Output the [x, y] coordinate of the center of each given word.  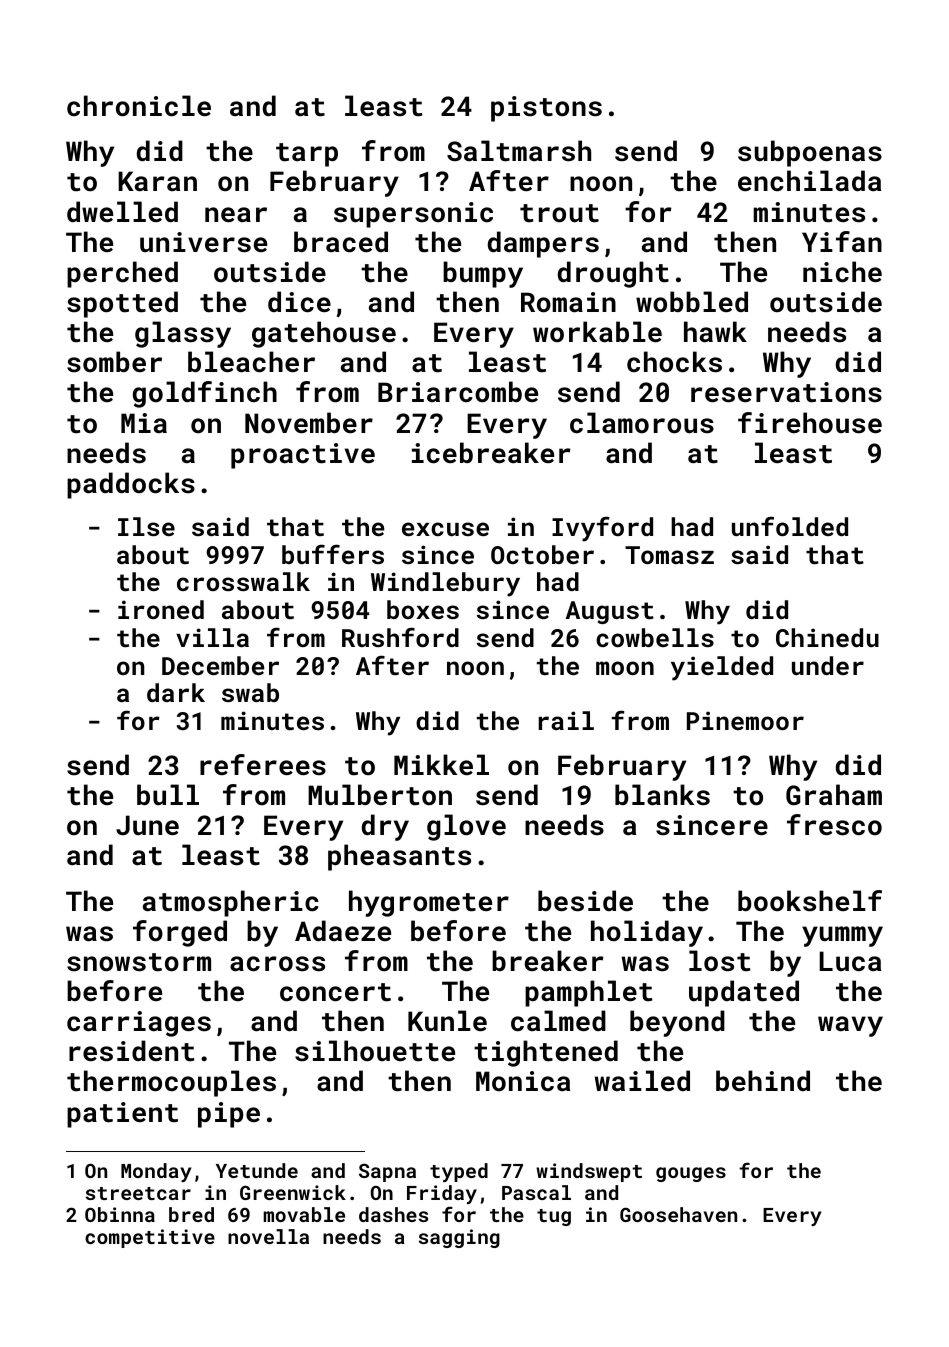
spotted [122, 304]
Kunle [447, 1020]
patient [122, 1115]
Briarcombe [458, 392]
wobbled [692, 302]
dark [176, 692]
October [542, 554]
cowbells [655, 637]
